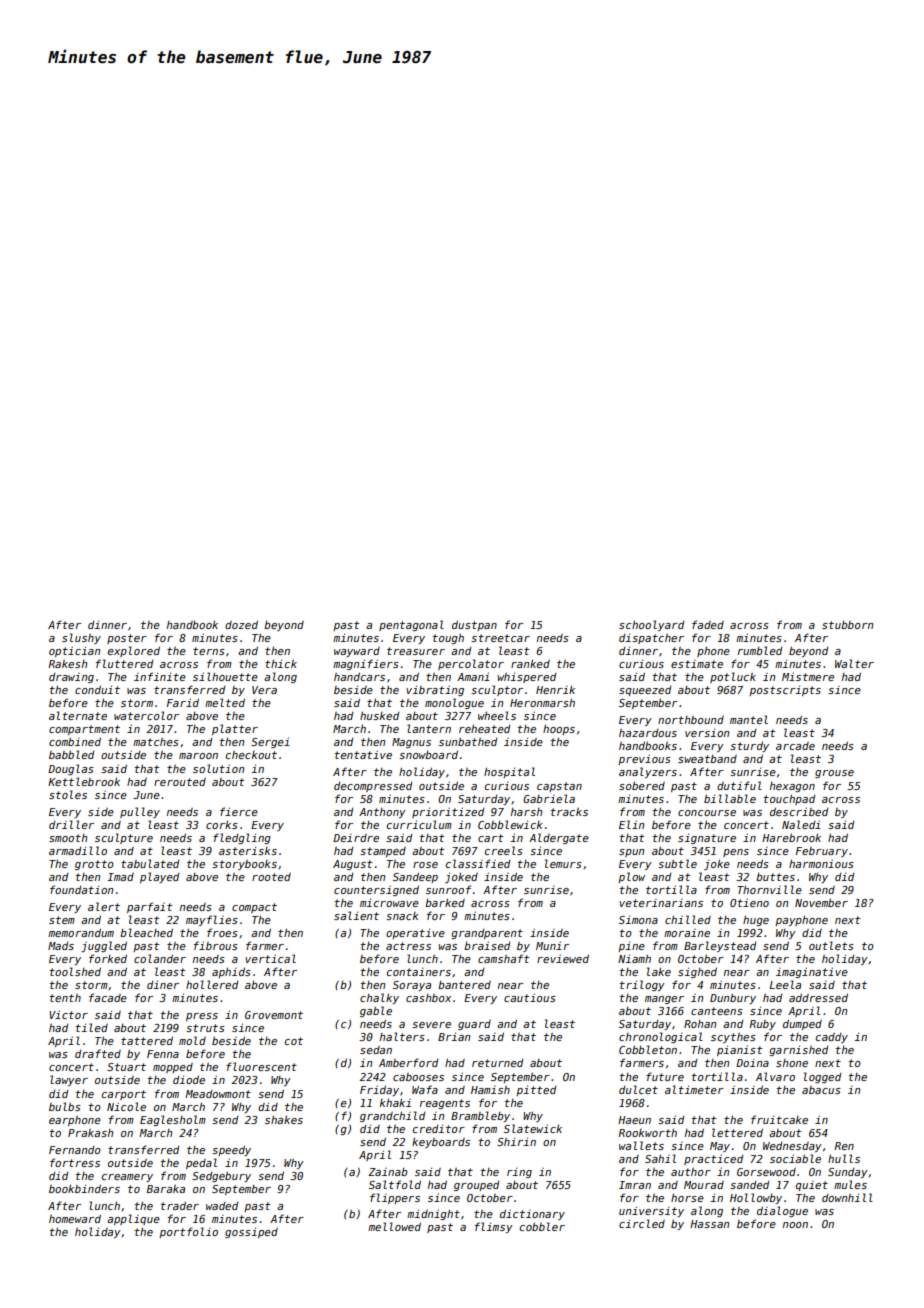 The width and height of the screenshot is (924, 1308). I want to click on homeward, so click(75, 1218).
